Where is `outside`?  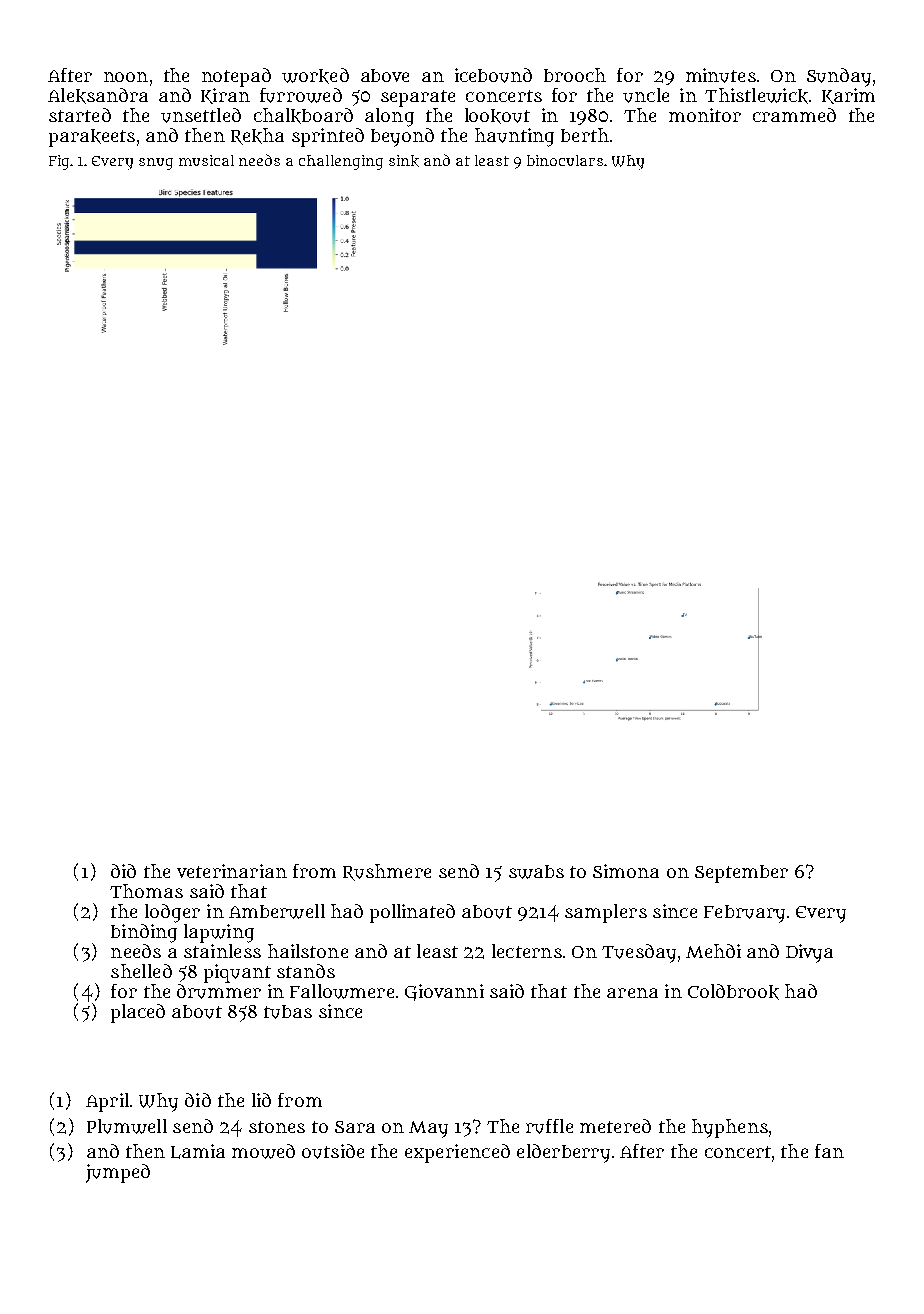
outside is located at coordinates (333, 1151).
